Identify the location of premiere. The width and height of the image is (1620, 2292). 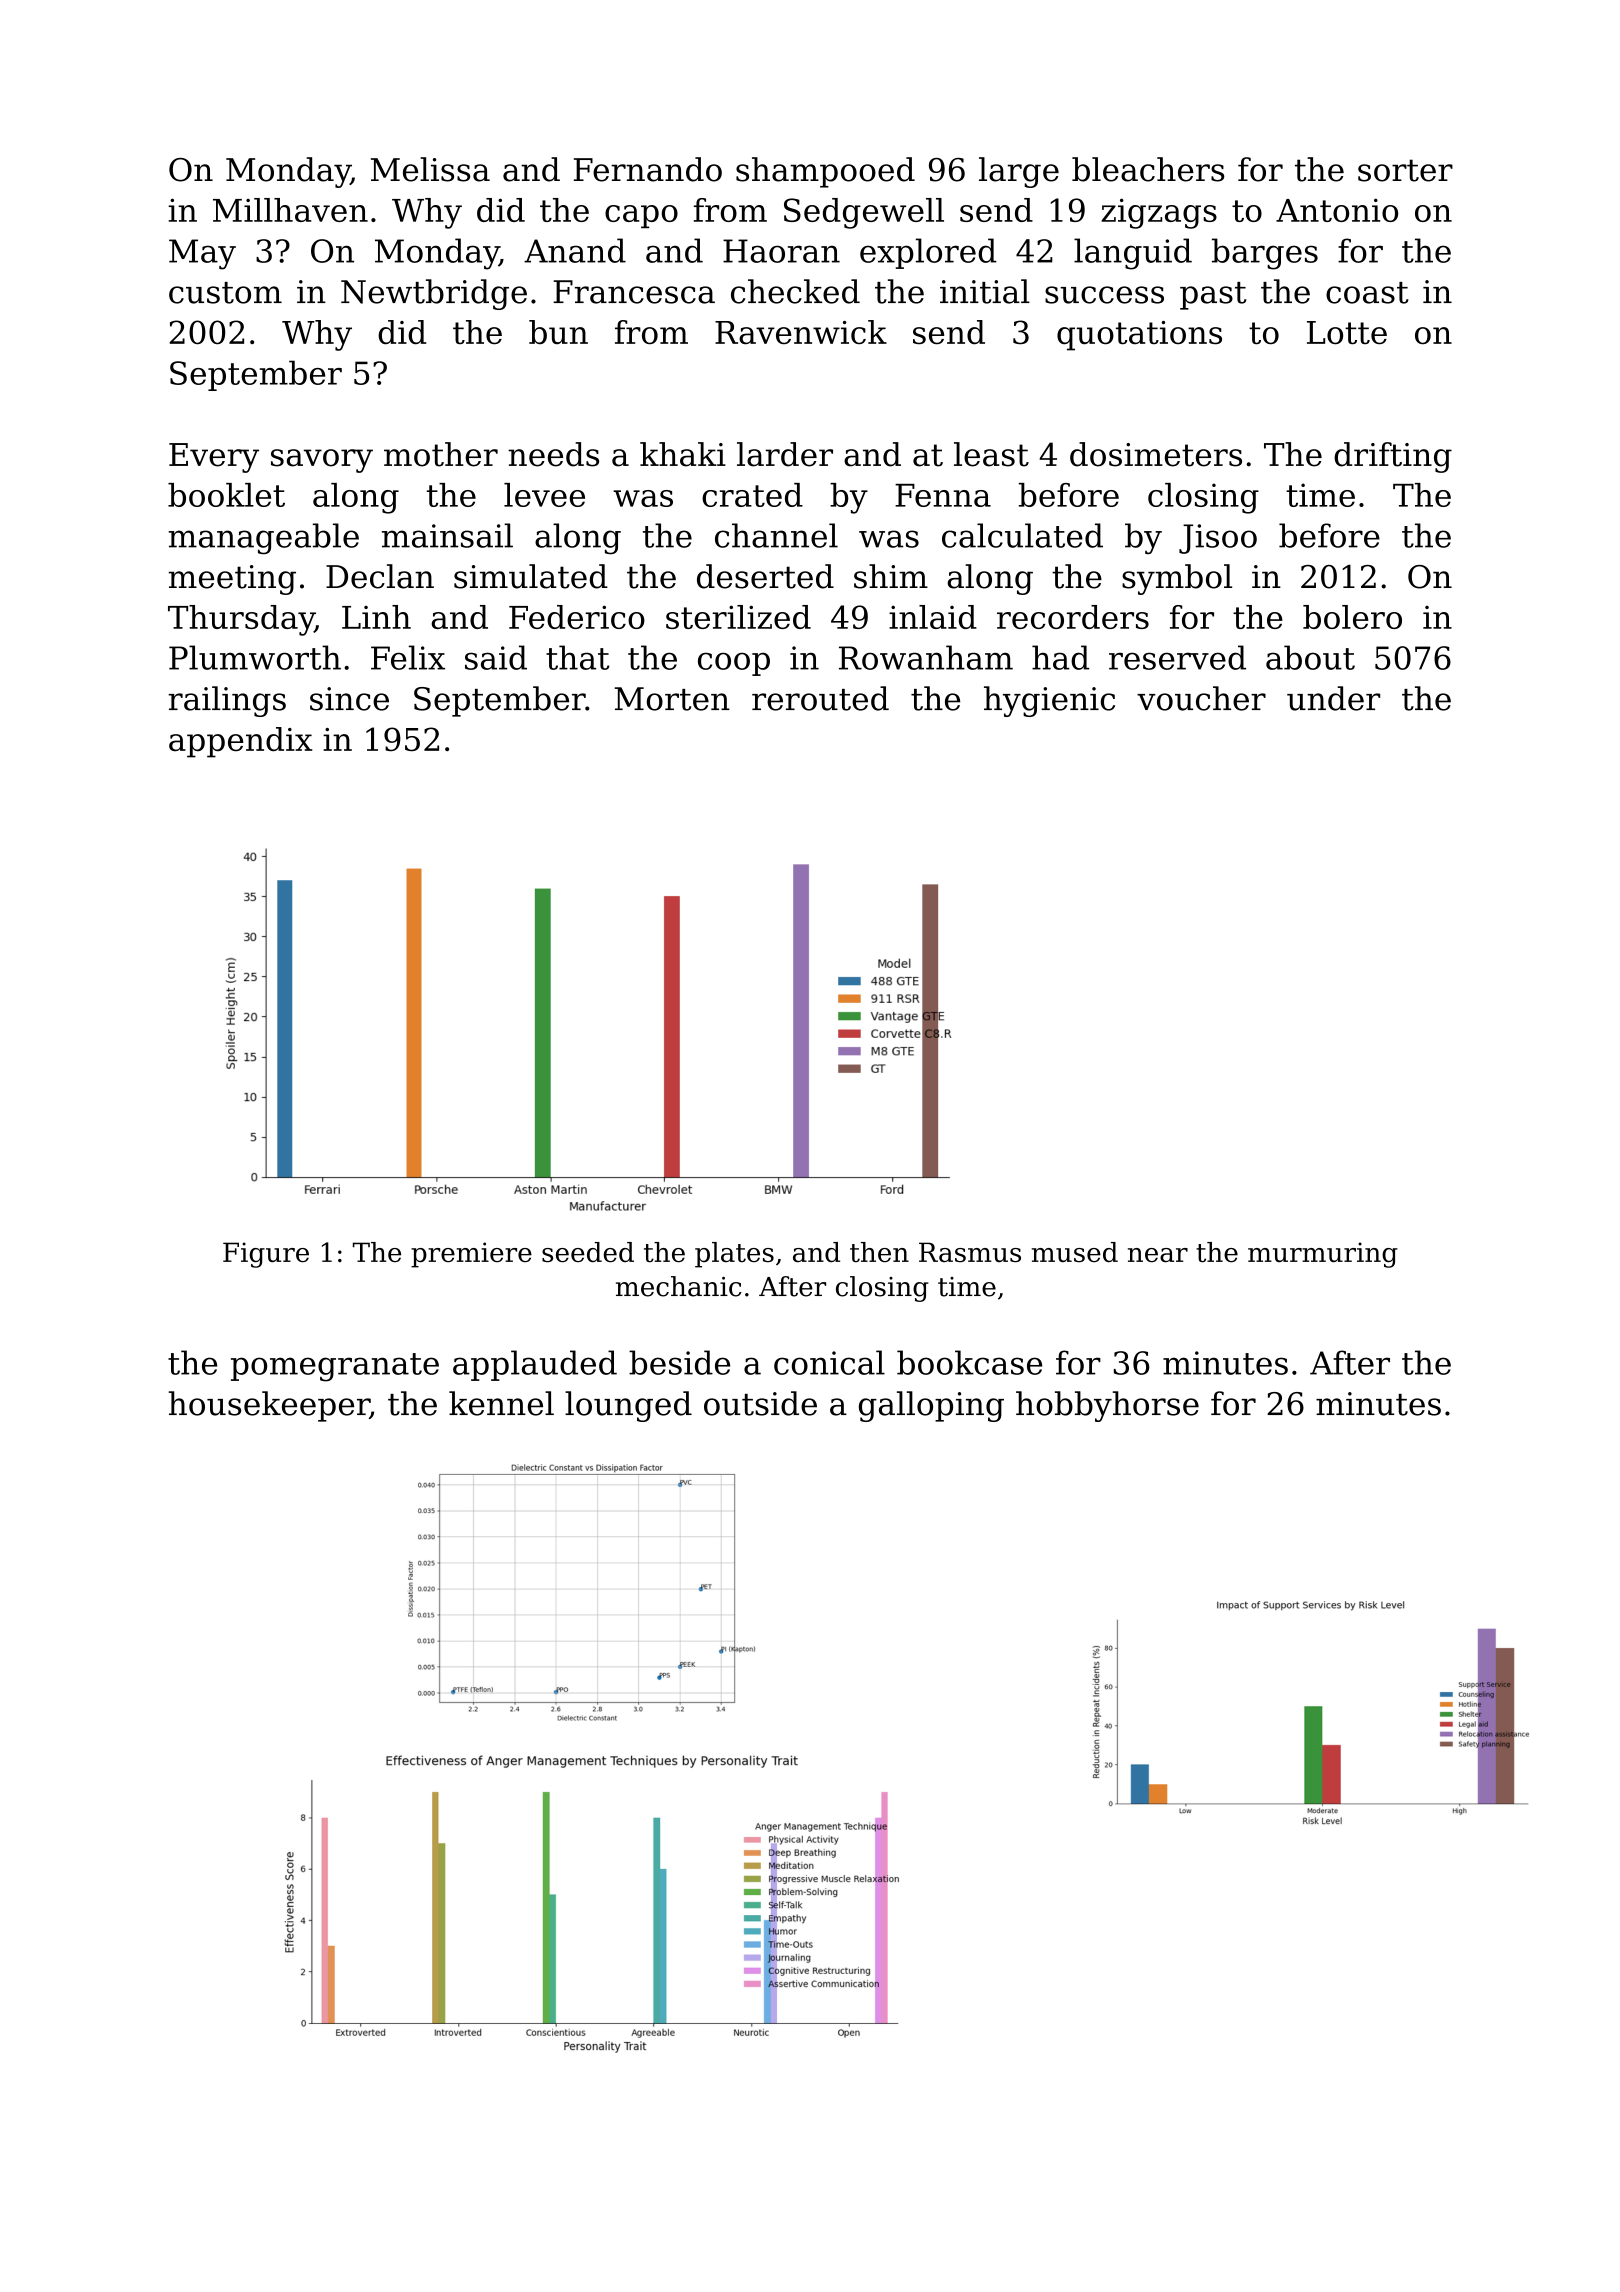
(471, 1255).
